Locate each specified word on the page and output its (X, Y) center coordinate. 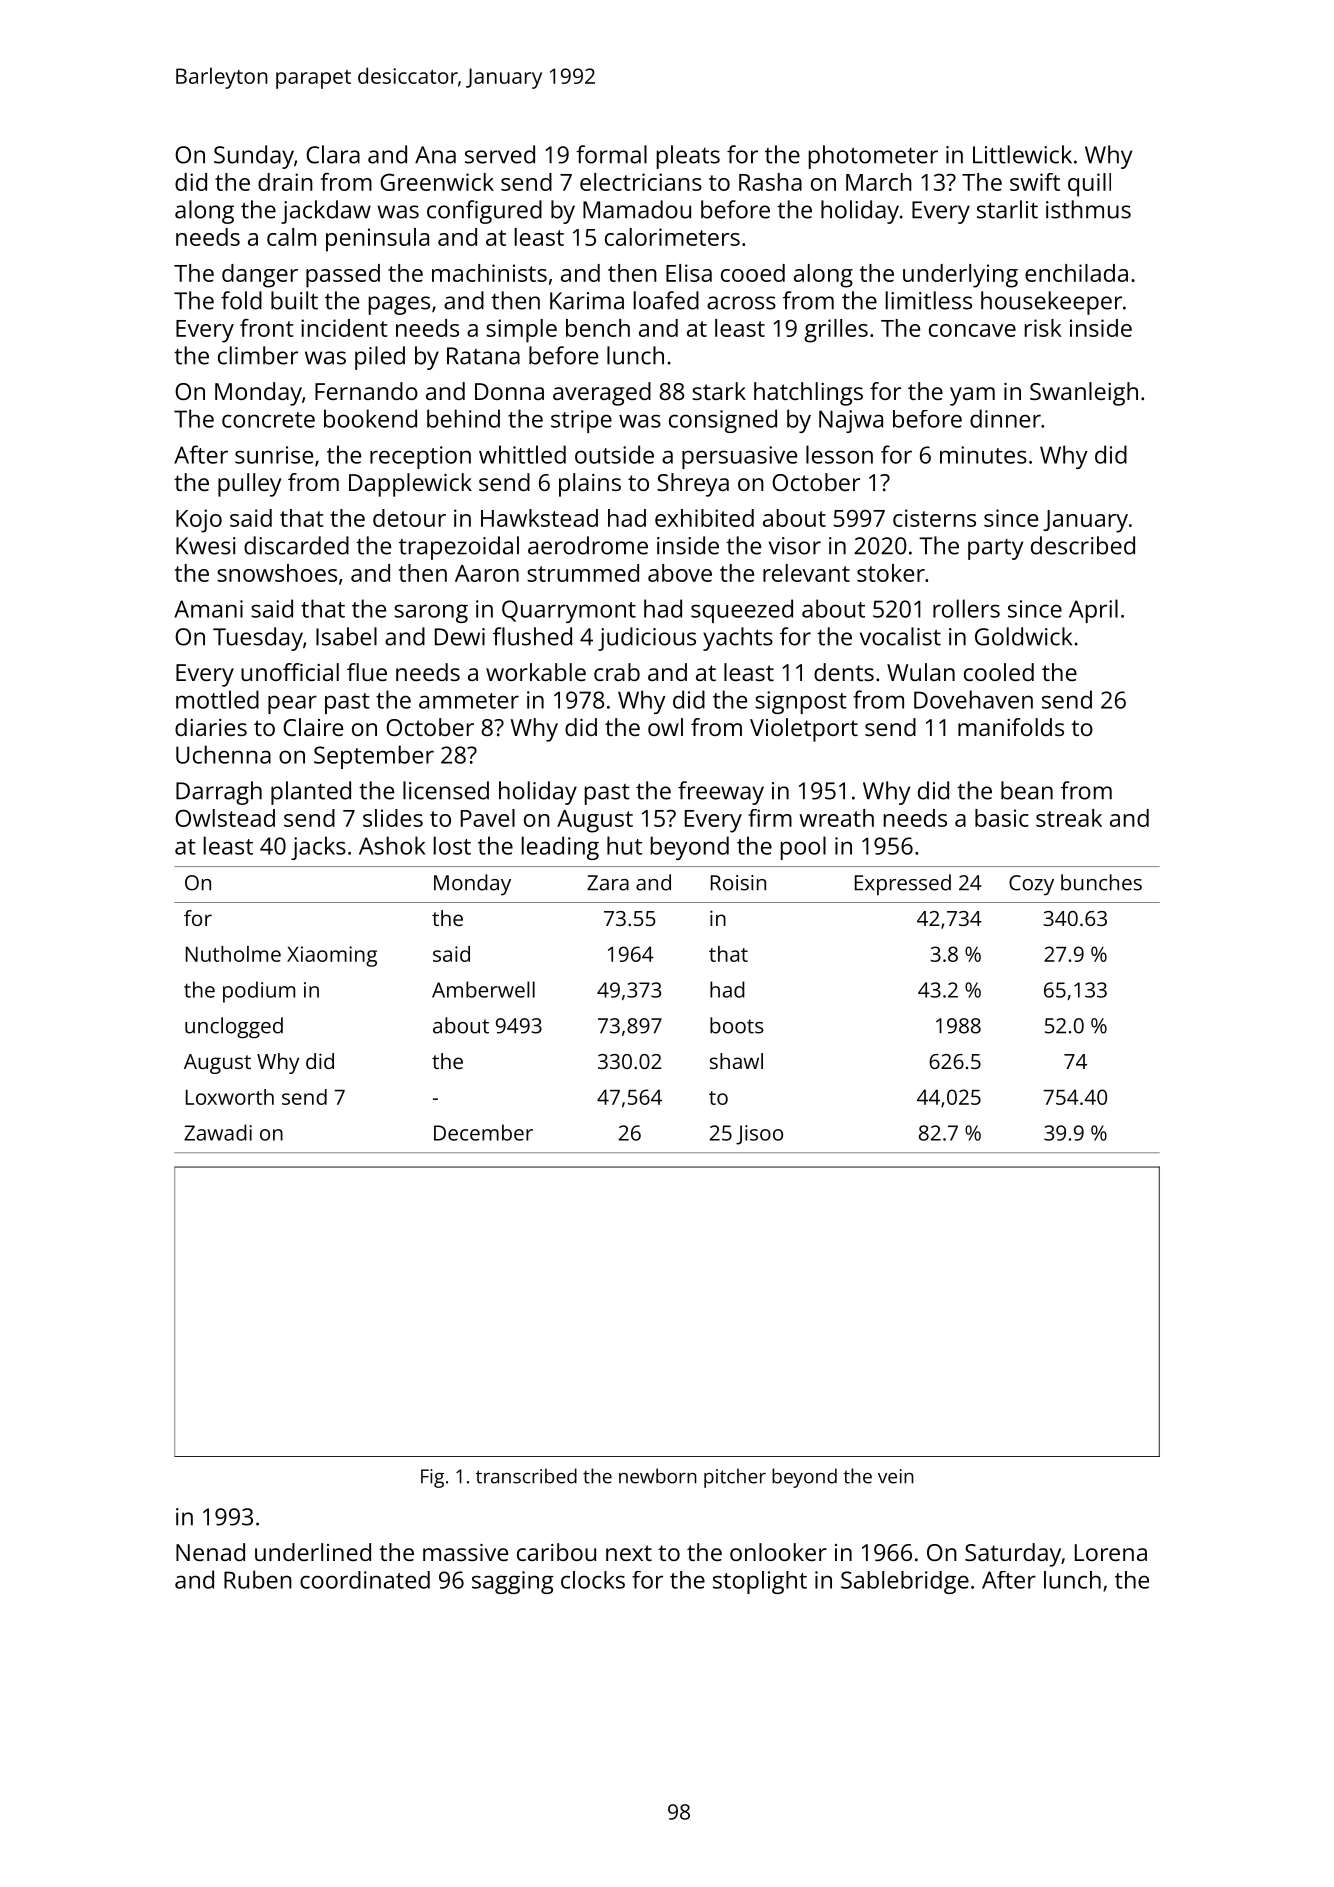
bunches (1101, 882)
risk (1043, 328)
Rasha (770, 182)
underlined (313, 1552)
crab (617, 672)
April (1093, 611)
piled (380, 358)
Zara (608, 883)
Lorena (1111, 1552)
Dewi (460, 637)
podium (259, 992)
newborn (658, 1476)
